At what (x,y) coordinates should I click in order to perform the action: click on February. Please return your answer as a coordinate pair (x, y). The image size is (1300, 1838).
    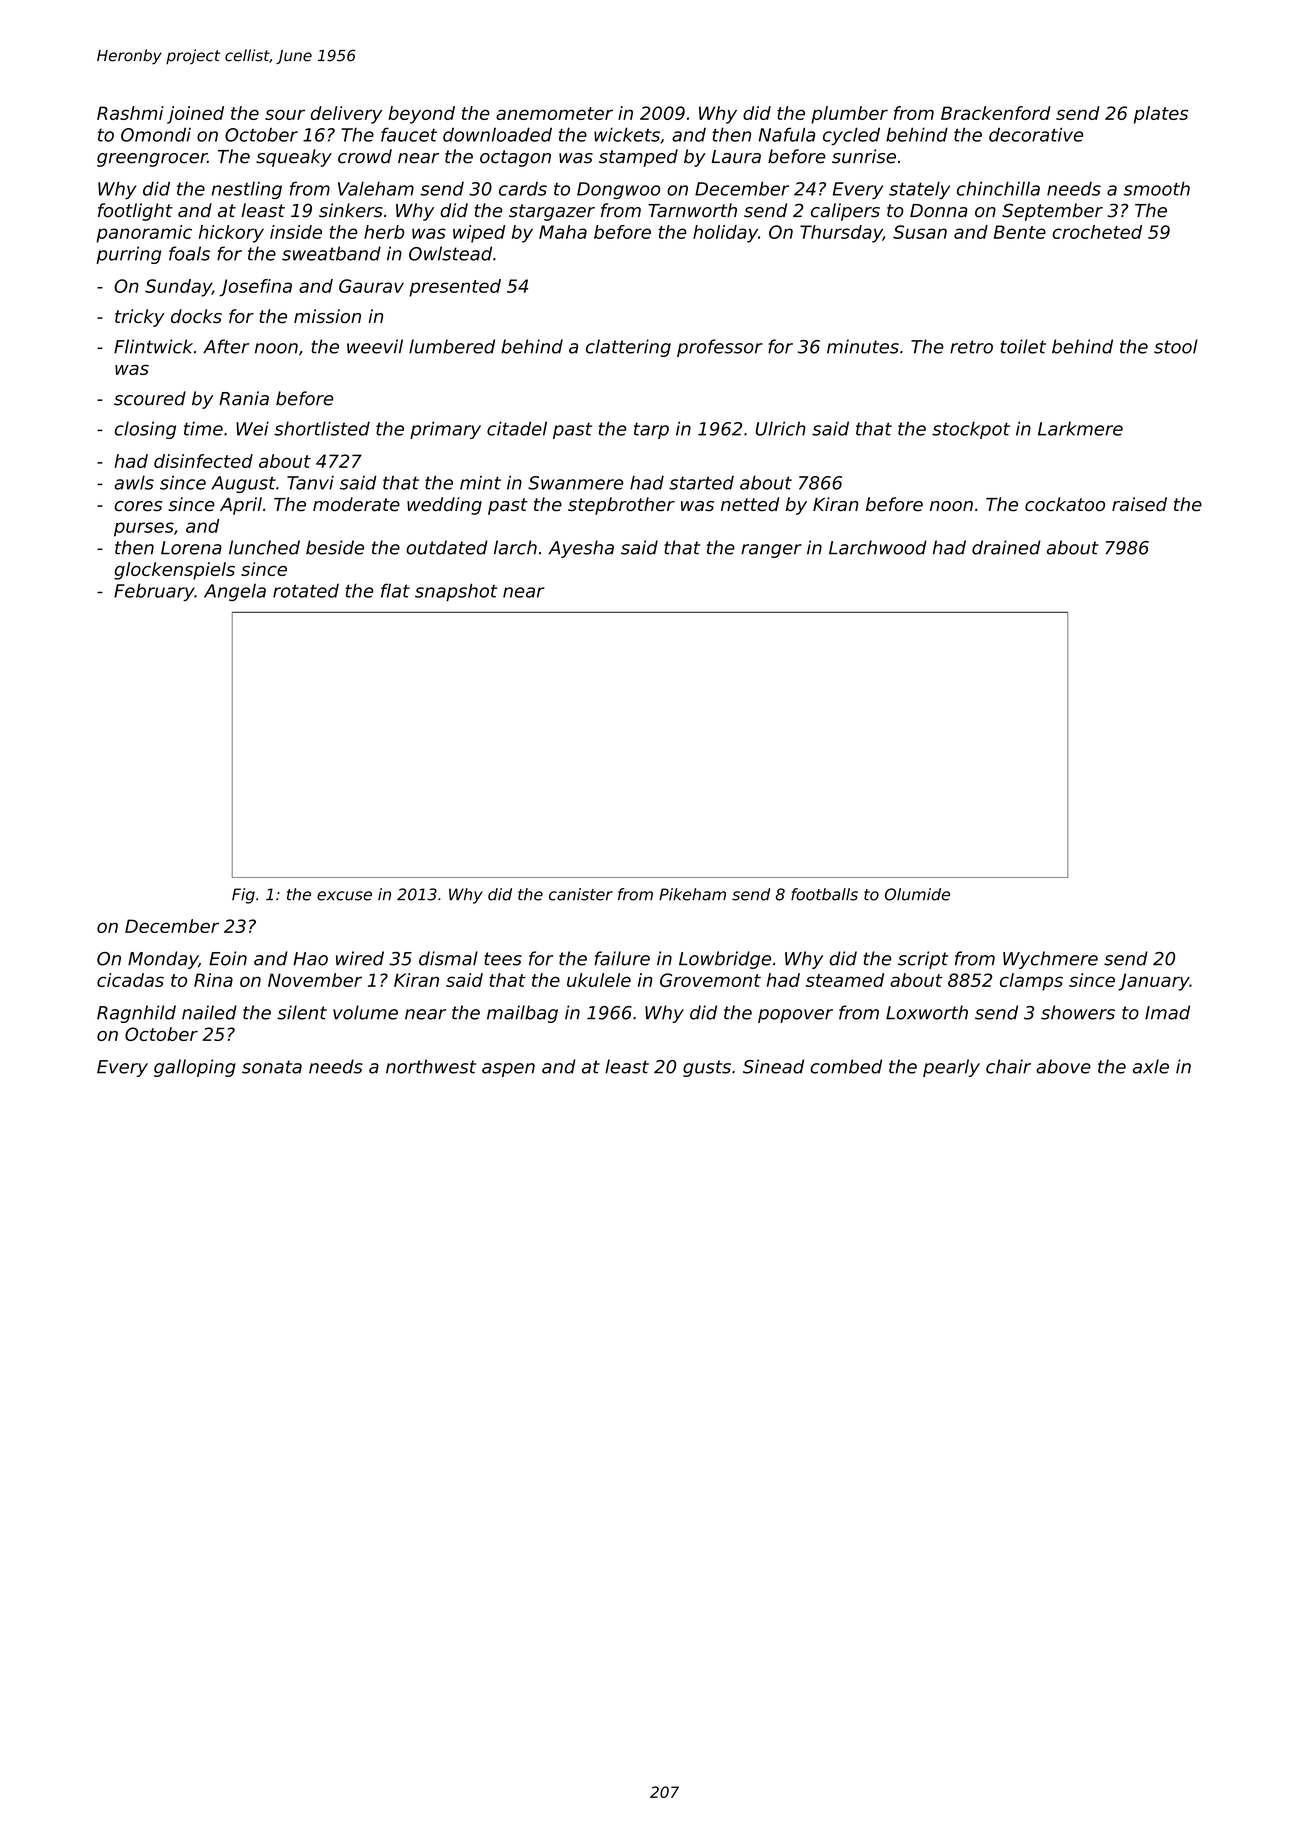
    Looking at the image, I should click on (154, 592).
